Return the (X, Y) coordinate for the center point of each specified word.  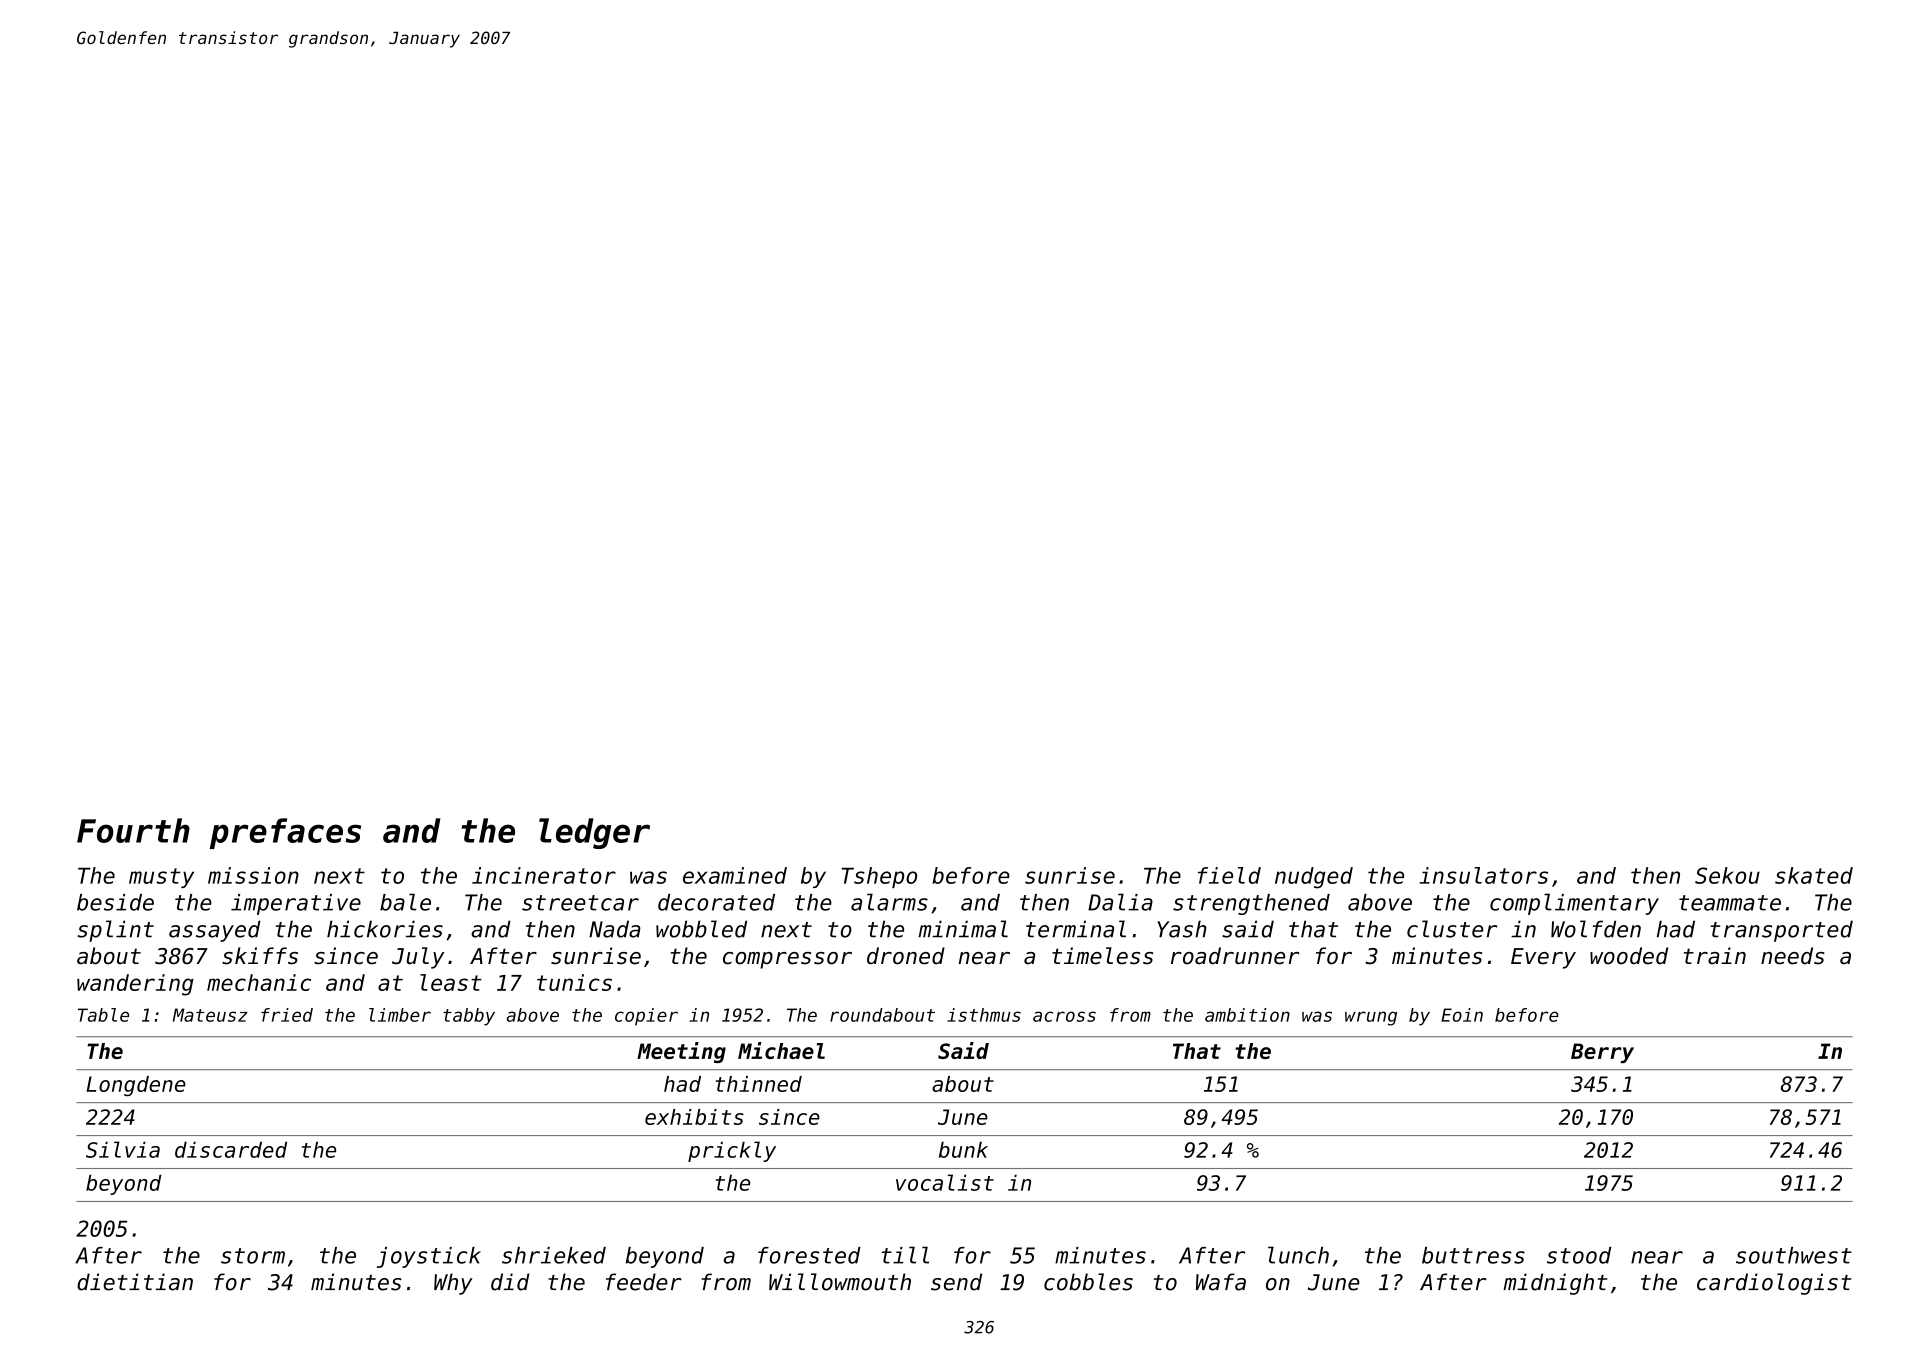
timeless (1102, 956)
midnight (1555, 1284)
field (1229, 875)
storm (253, 1256)
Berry (1602, 1053)
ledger (594, 833)
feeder (644, 1282)
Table (103, 1015)
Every (1543, 958)
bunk (963, 1149)
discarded (231, 1149)
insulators (1483, 875)
